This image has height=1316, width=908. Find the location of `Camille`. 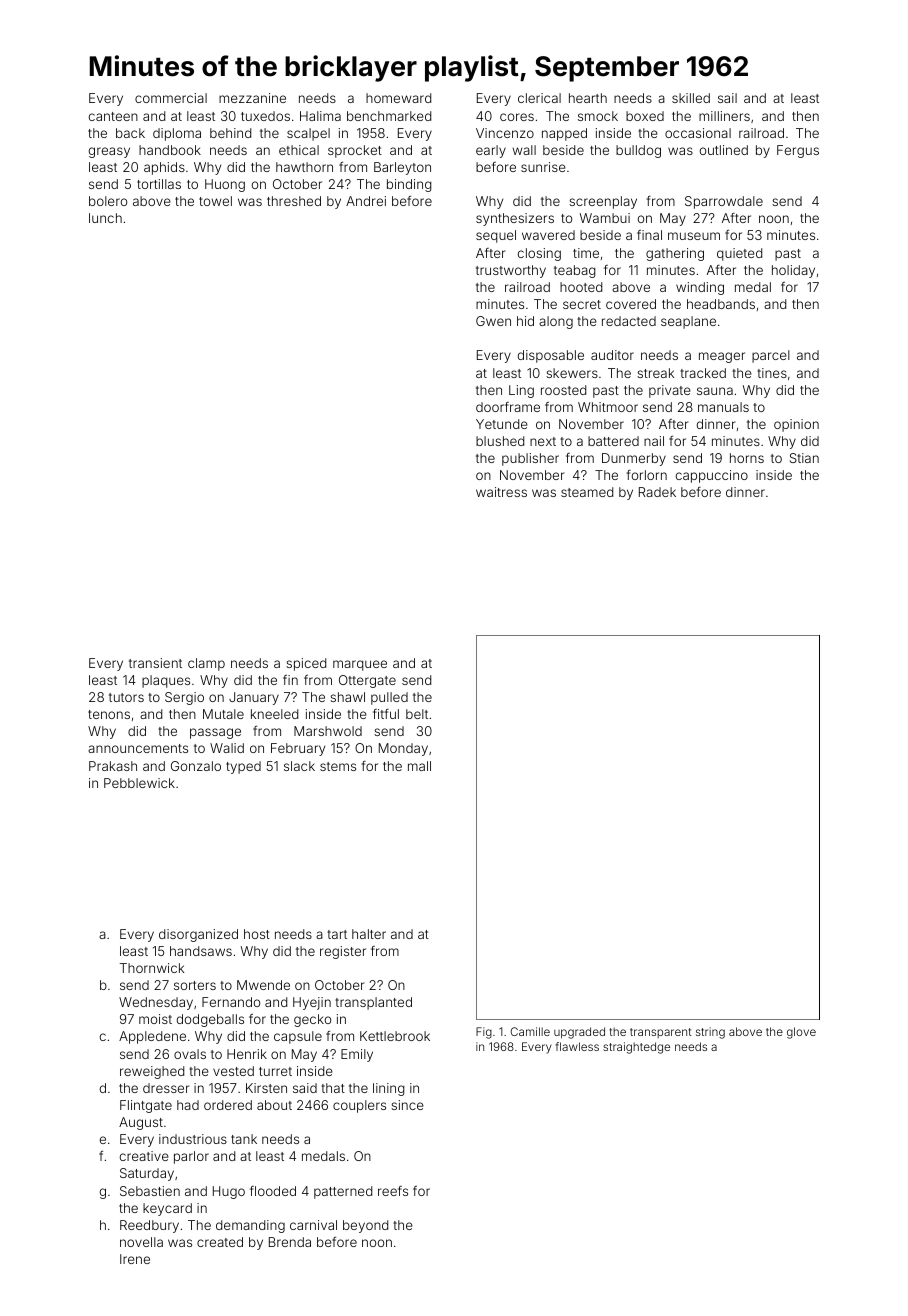

Camille is located at coordinates (530, 1031).
